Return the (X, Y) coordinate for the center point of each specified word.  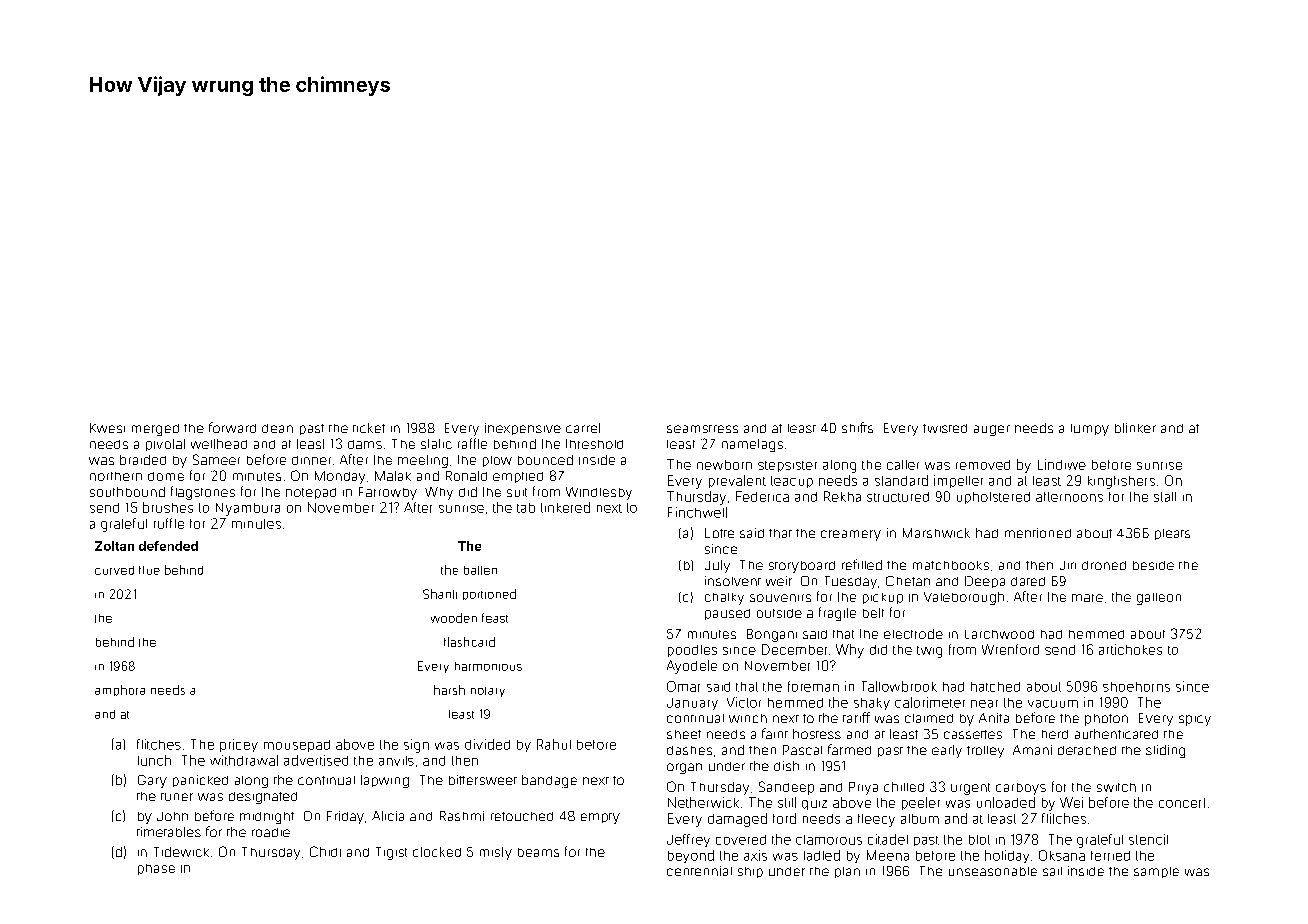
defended (168, 546)
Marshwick (936, 533)
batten (480, 570)
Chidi (325, 851)
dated (1028, 581)
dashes (689, 750)
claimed (929, 718)
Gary (152, 781)
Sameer (216, 459)
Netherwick (703, 802)
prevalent (737, 481)
